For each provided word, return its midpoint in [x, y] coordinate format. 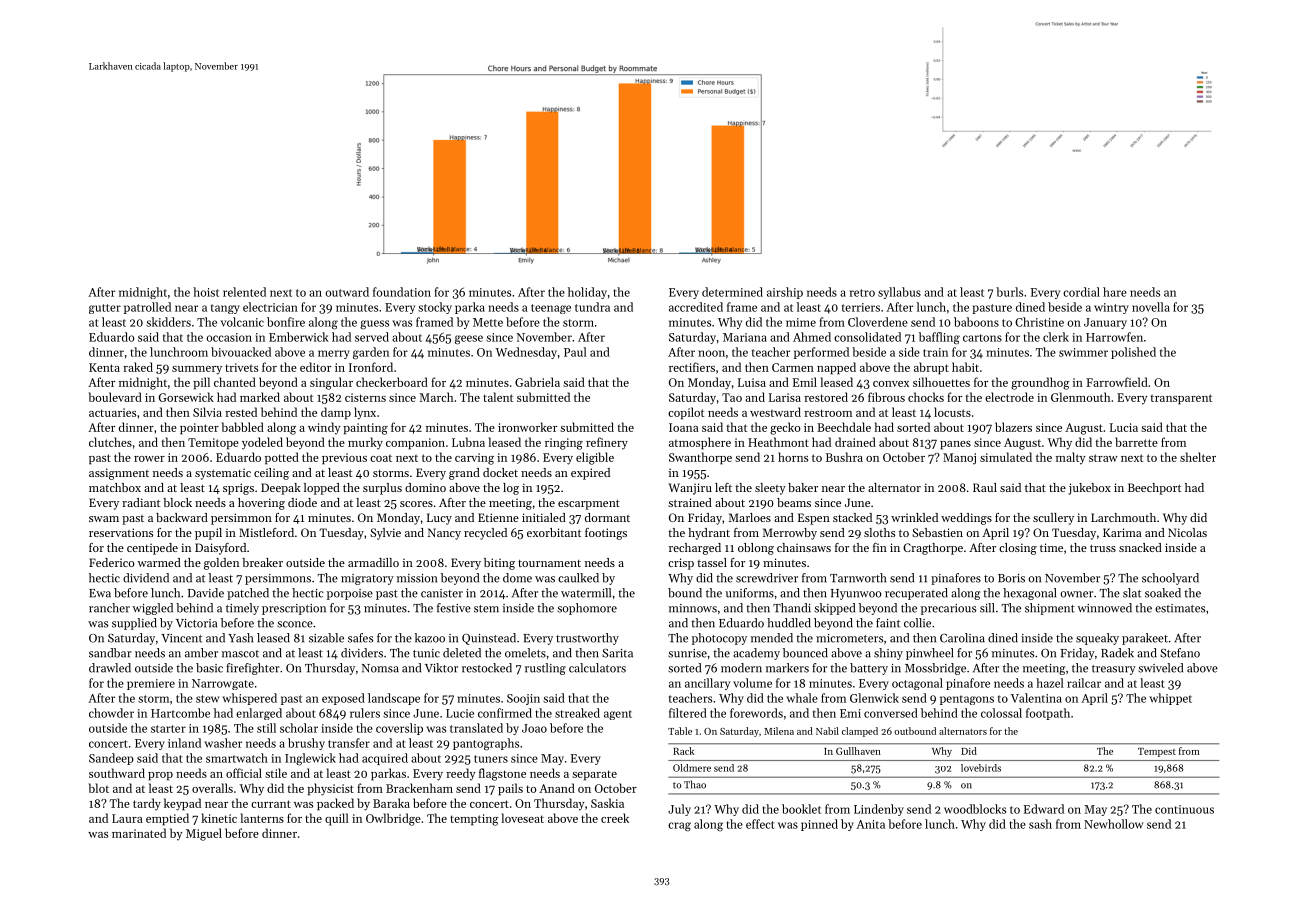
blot [99, 788]
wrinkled [914, 517]
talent [498, 397]
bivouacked [241, 352]
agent [618, 715]
